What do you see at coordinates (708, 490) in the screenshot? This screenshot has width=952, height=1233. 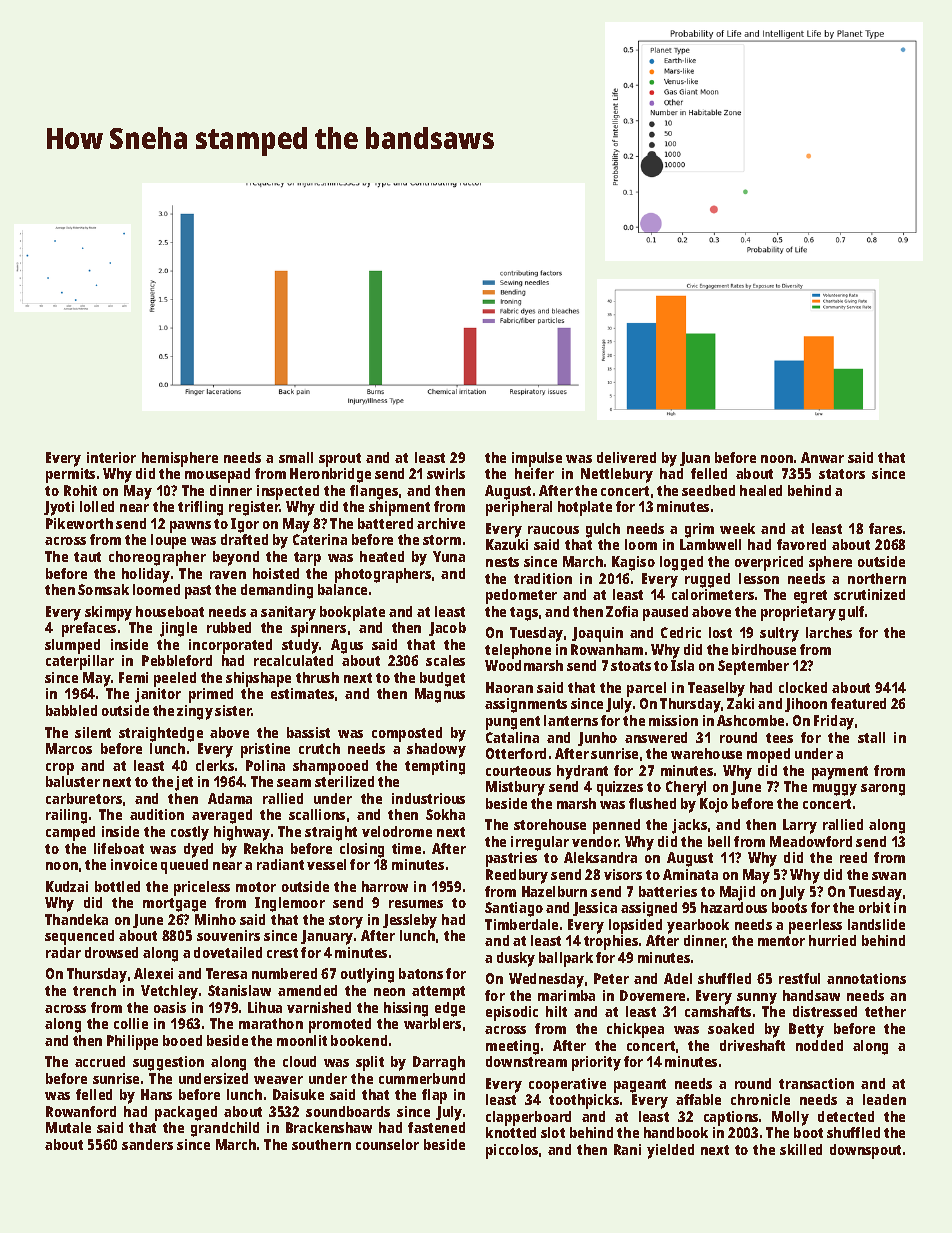 I see `seedbed` at bounding box center [708, 490].
